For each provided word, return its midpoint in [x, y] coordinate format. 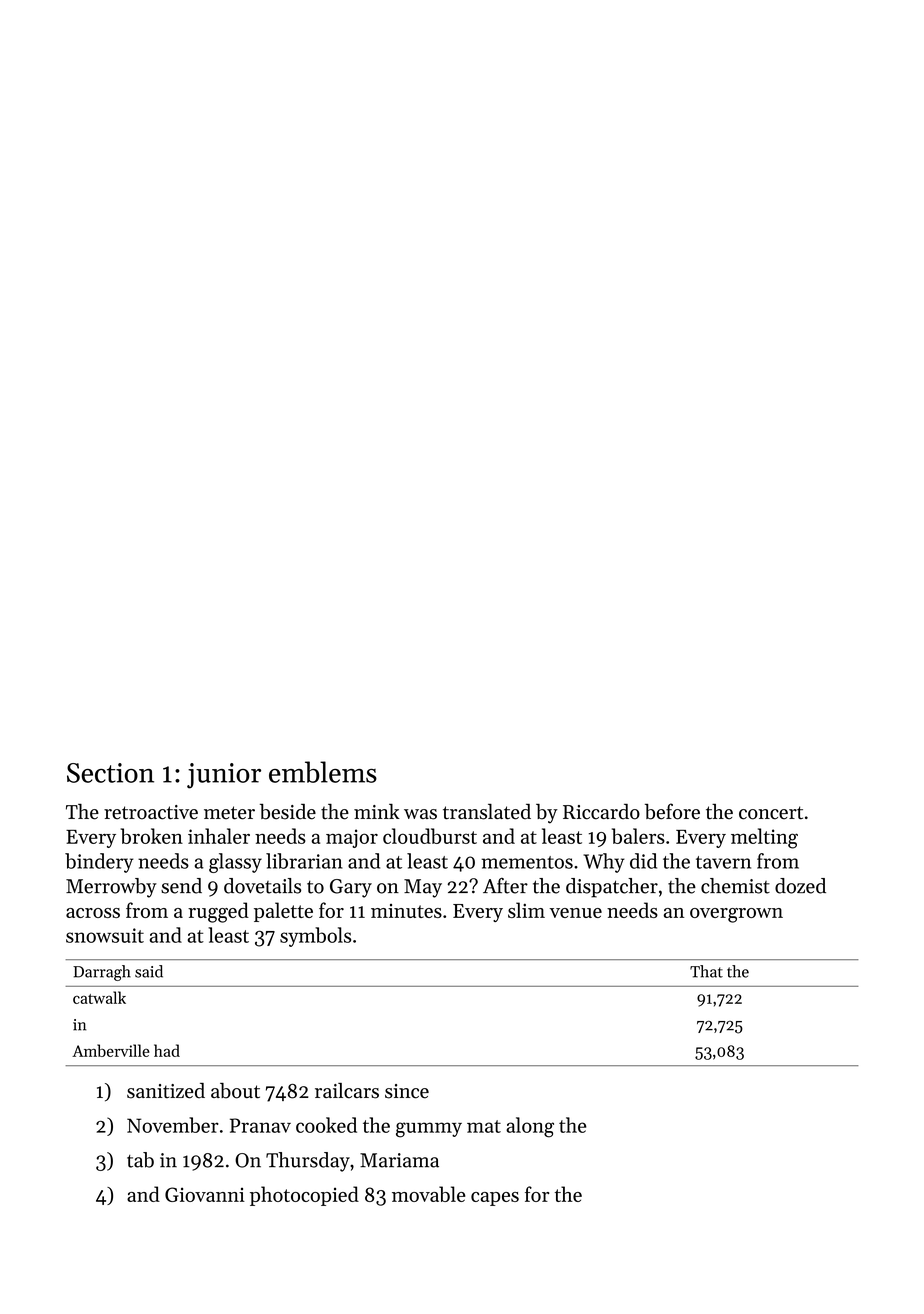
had [167, 1050]
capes [495, 1199]
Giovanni [205, 1194]
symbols [315, 937]
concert [771, 813]
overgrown [736, 915]
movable [428, 1194]
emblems [323, 772]
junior [224, 776]
